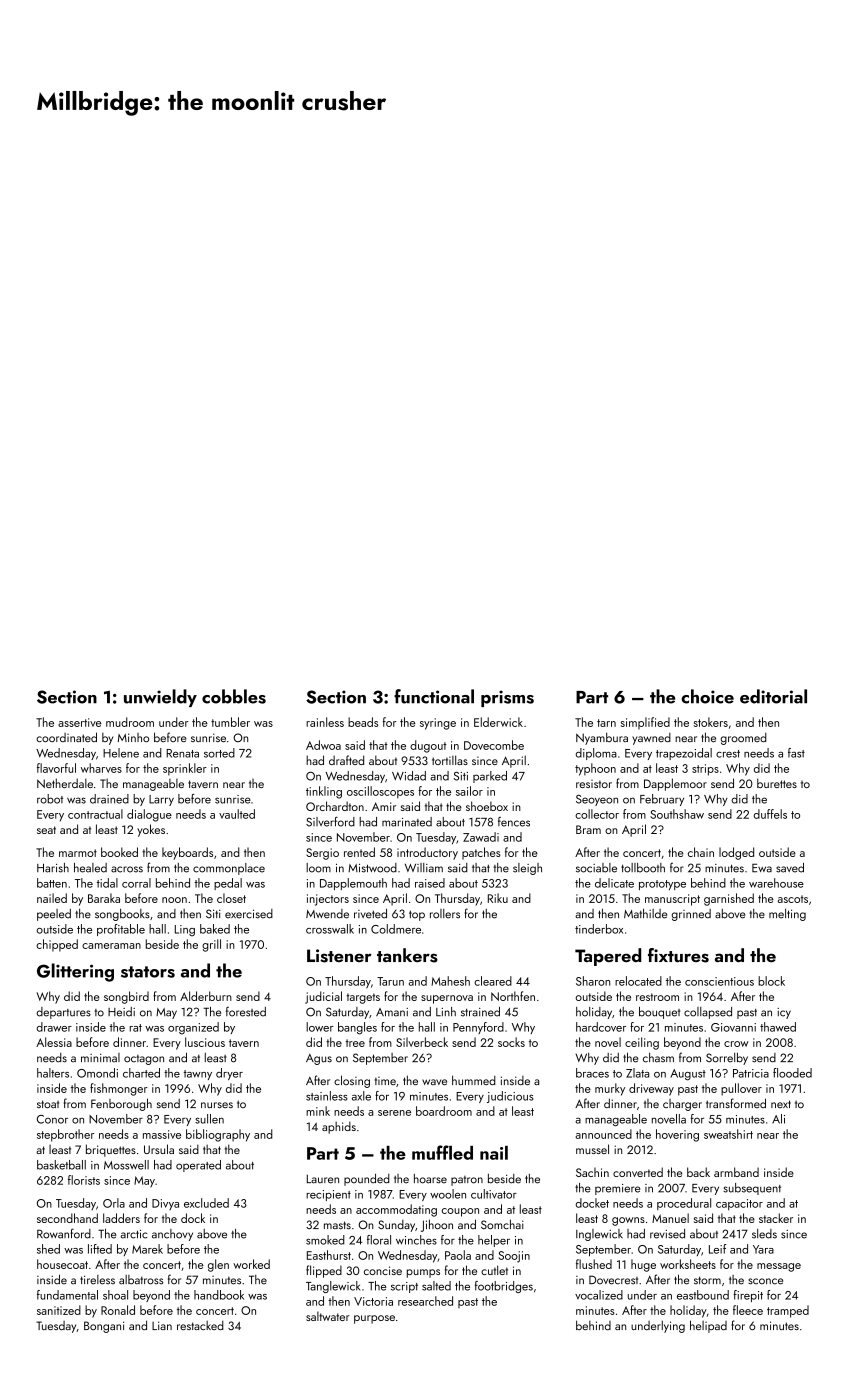 Image resolution: width=849 pixels, height=1400 pixels. Describe the element at coordinates (234, 696) in the screenshot. I see `cobbles` at that location.
